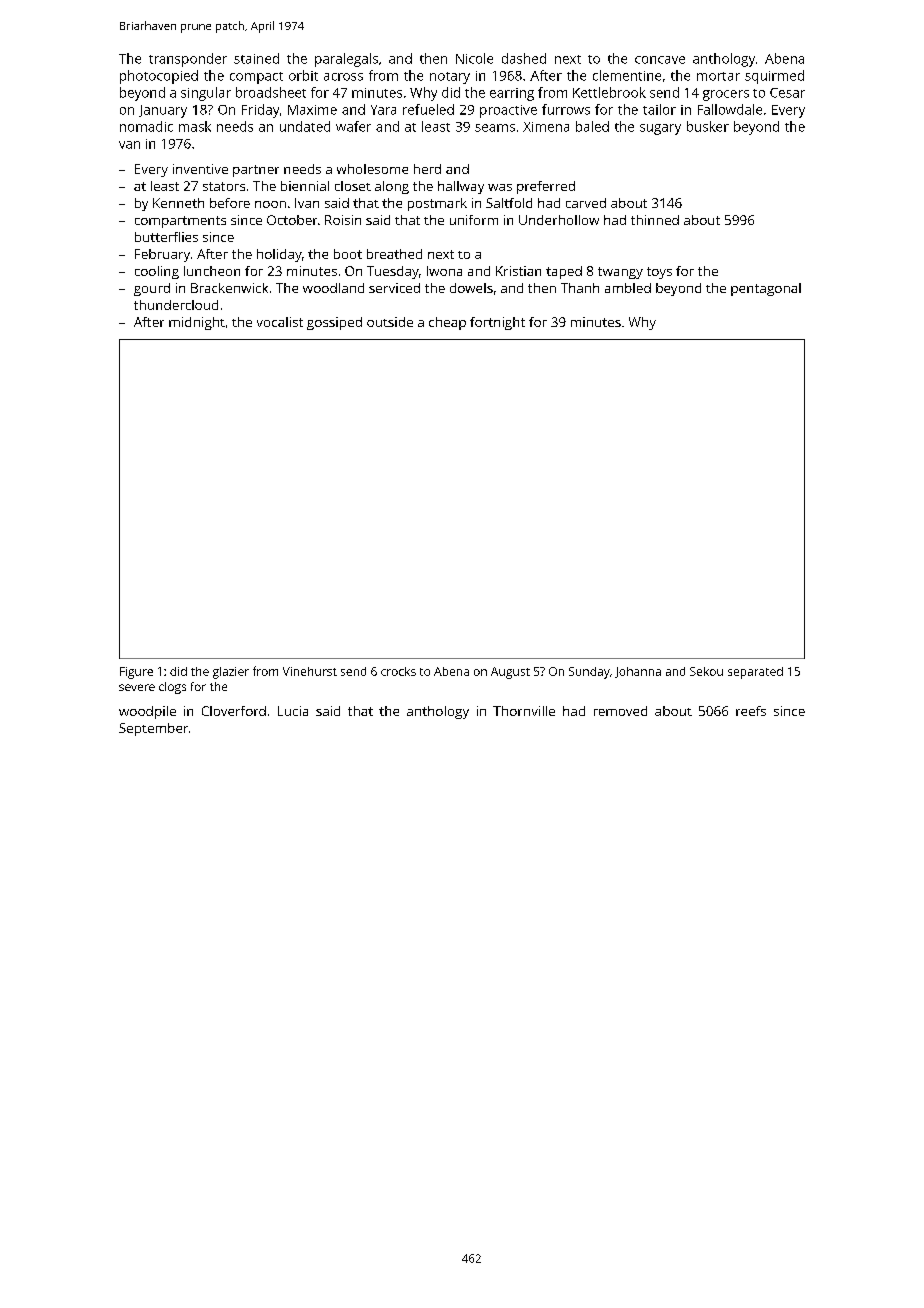 This screenshot has width=924, height=1308. I want to click on separated, so click(755, 673).
